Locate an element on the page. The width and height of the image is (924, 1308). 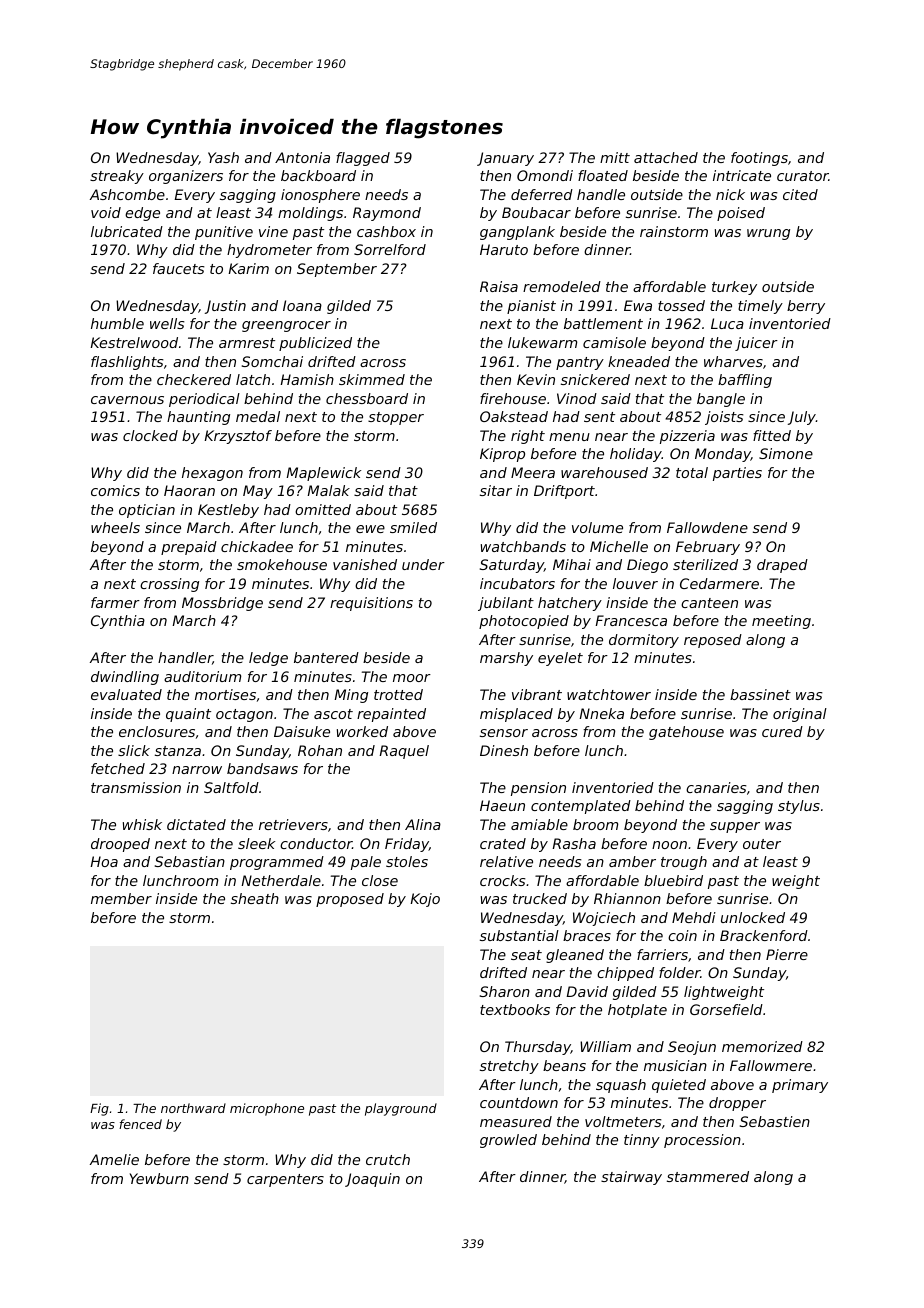
sitar is located at coordinates (496, 490).
